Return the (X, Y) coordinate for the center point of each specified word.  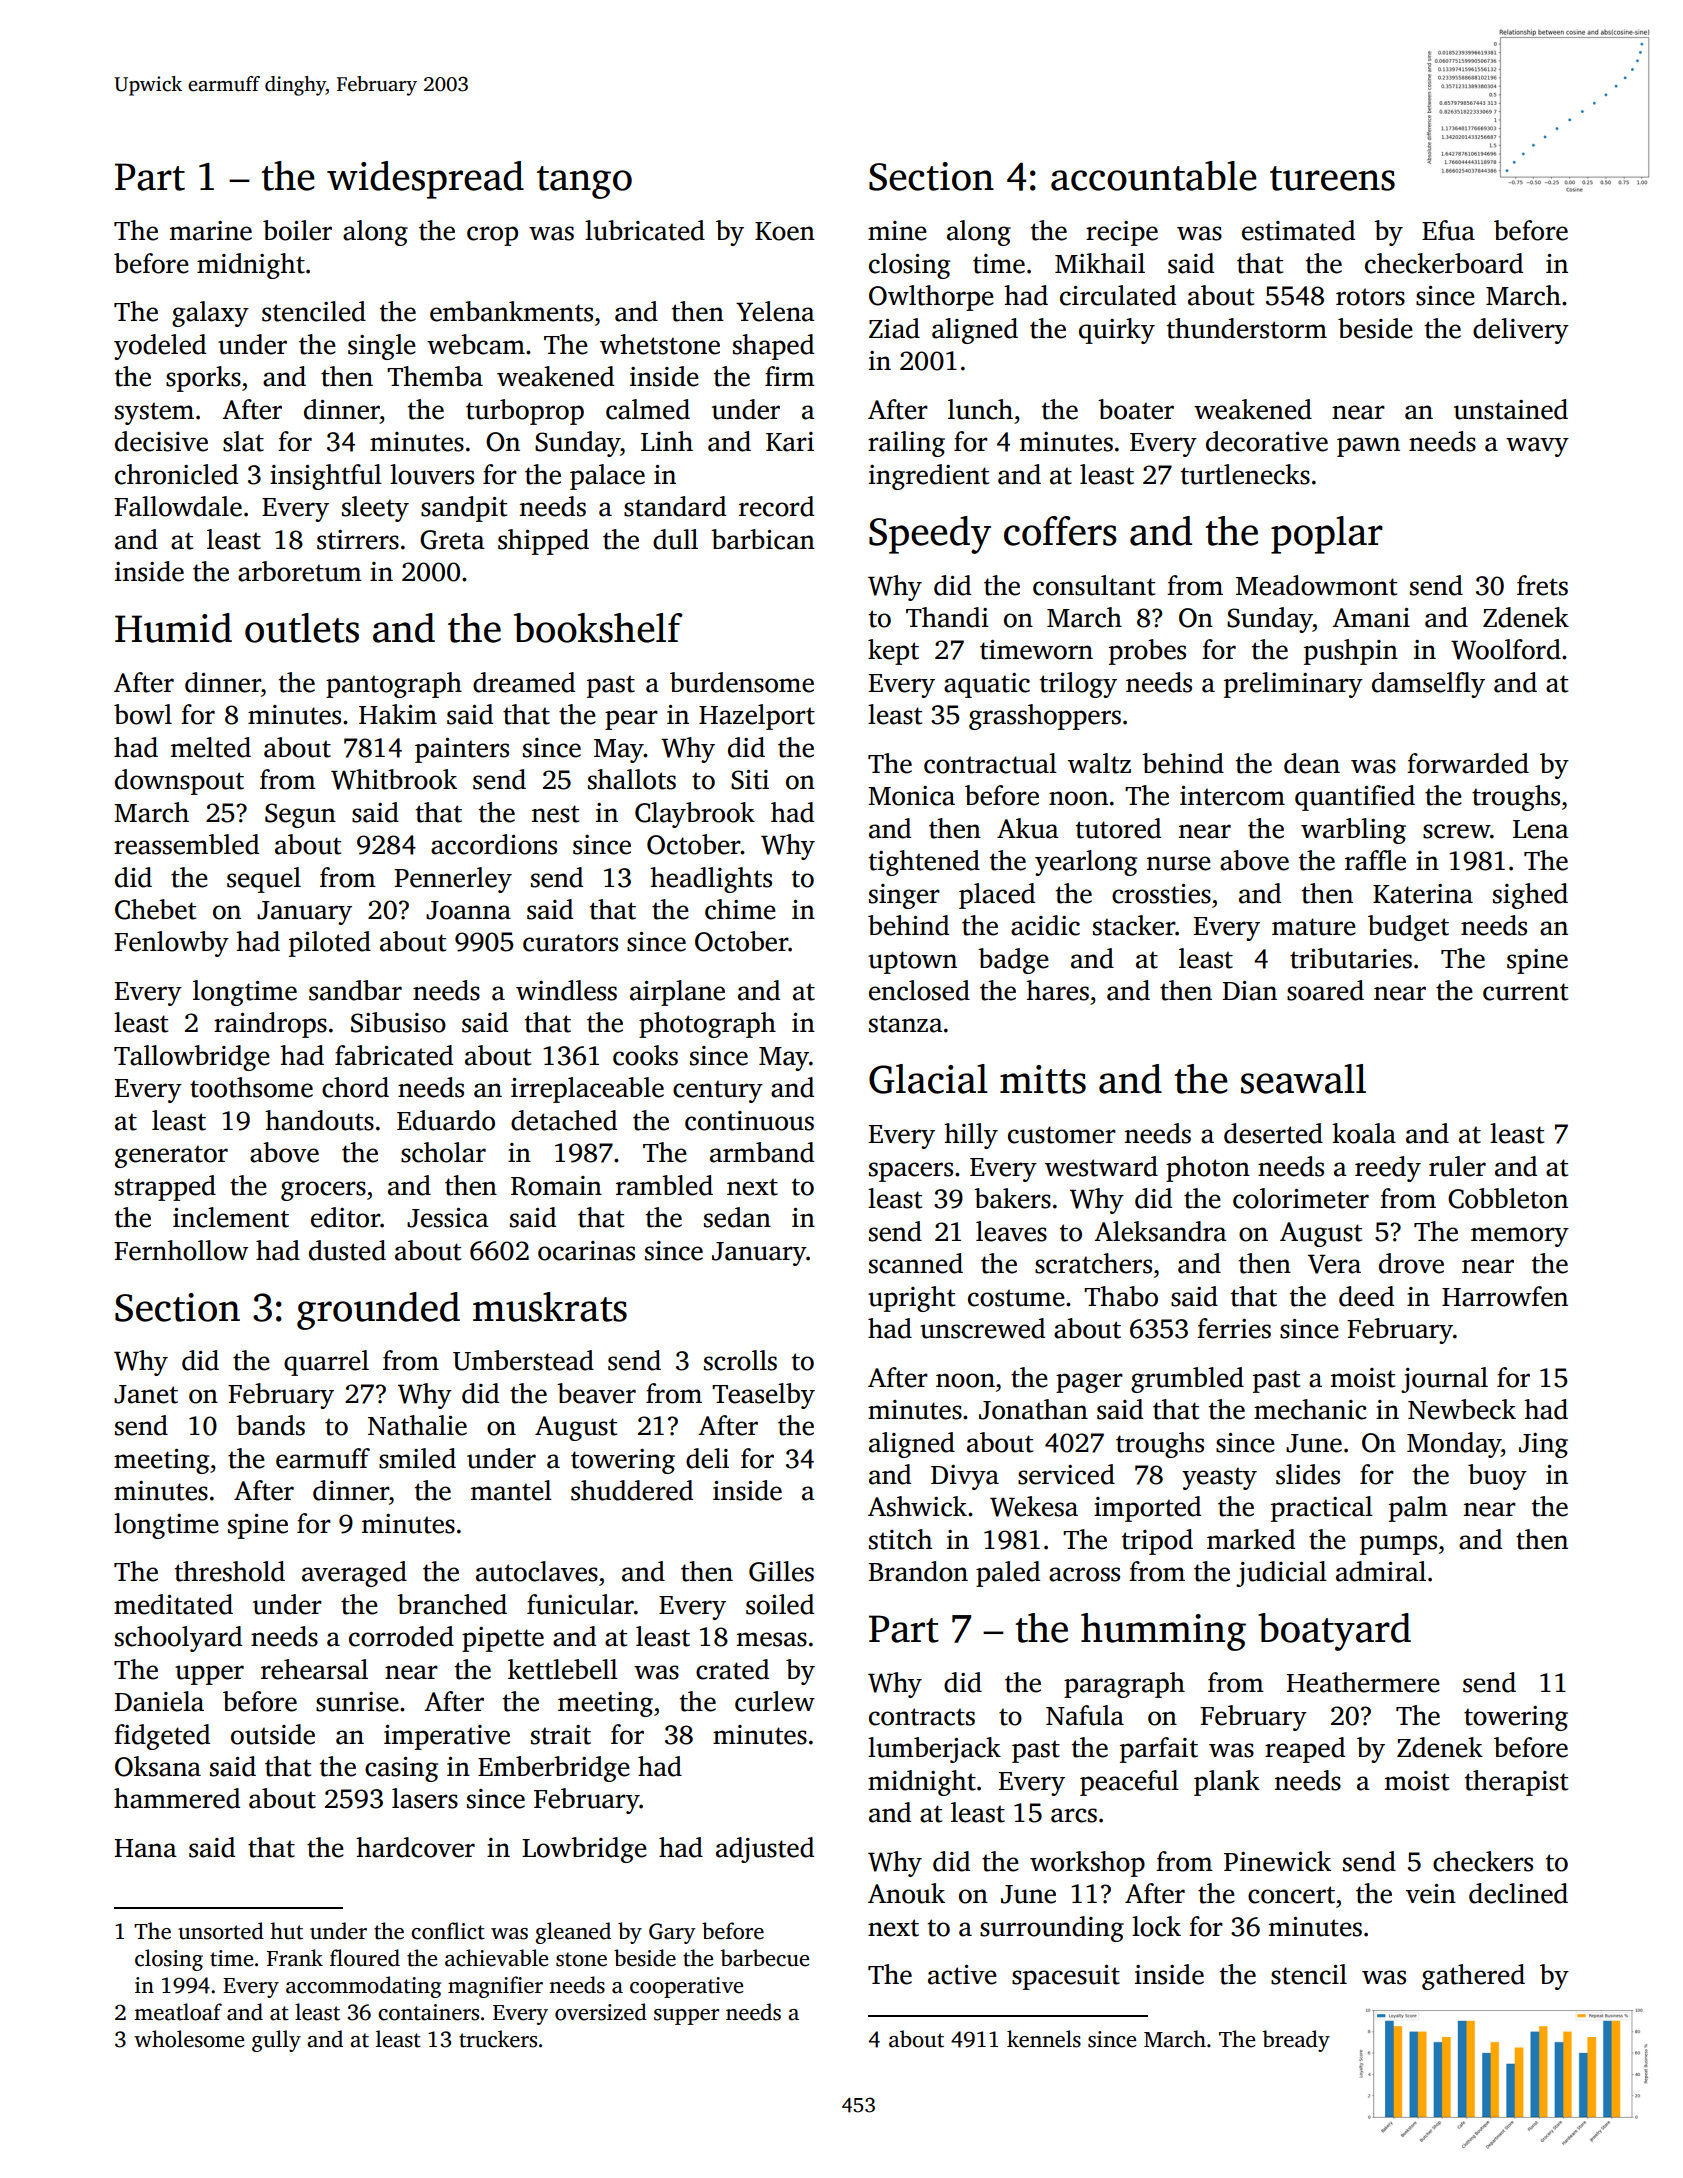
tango (584, 182)
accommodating (363, 1987)
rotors (1370, 297)
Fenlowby (171, 944)
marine (211, 231)
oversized (601, 2012)
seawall (1303, 1079)
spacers (911, 1172)
